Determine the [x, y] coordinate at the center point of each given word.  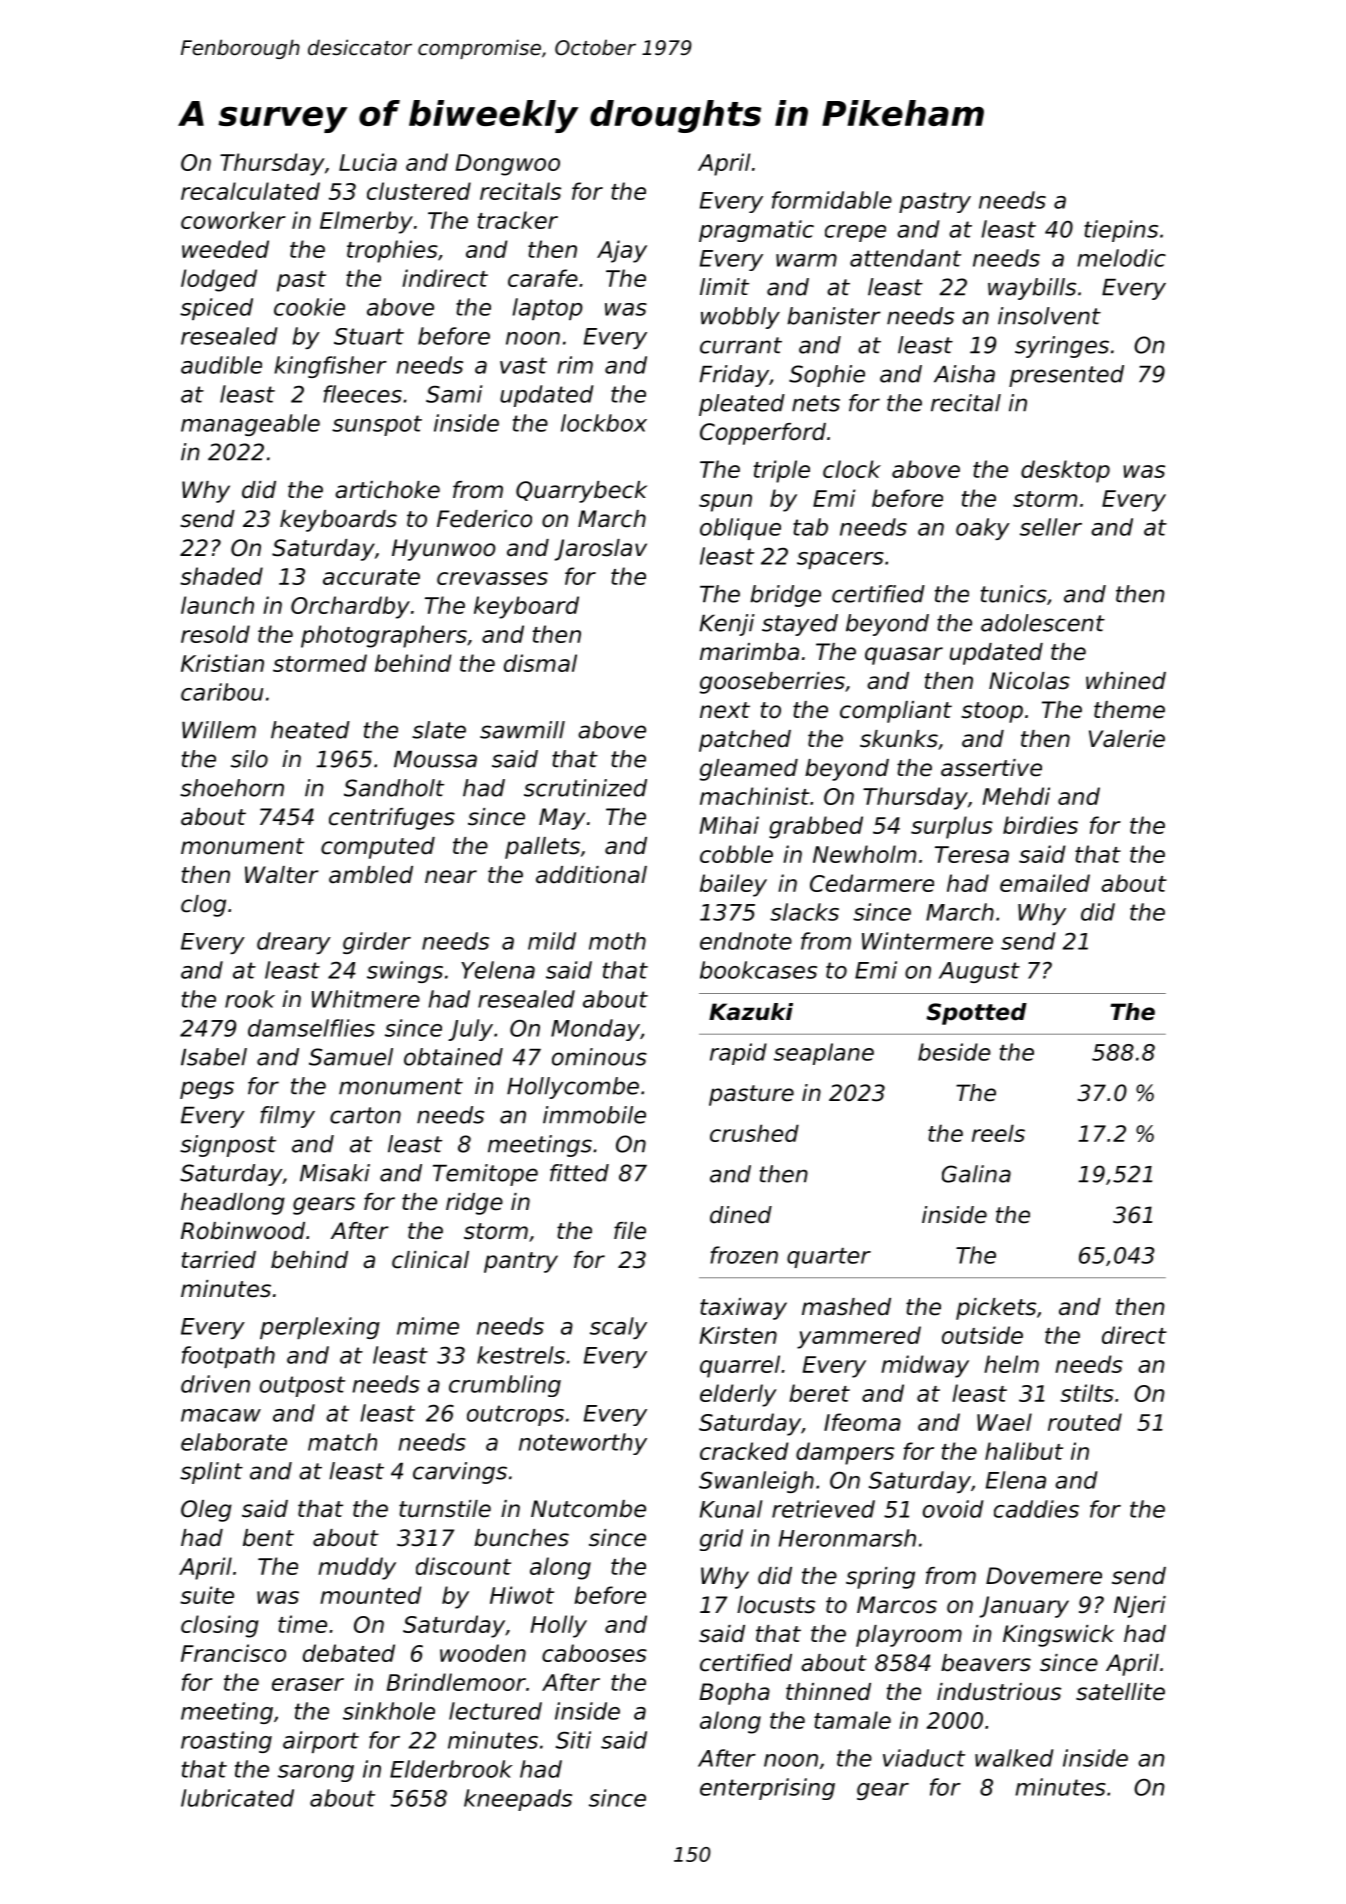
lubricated [237, 1798]
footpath [228, 1357]
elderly [738, 1395]
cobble [736, 854]
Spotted [976, 1014]
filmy [287, 1117]
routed [1085, 1422]
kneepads [518, 1800]
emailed [1045, 883]
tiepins [1121, 231]
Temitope [485, 1175]
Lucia [368, 162]
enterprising [767, 1789]
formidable [832, 200]
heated [310, 730]
